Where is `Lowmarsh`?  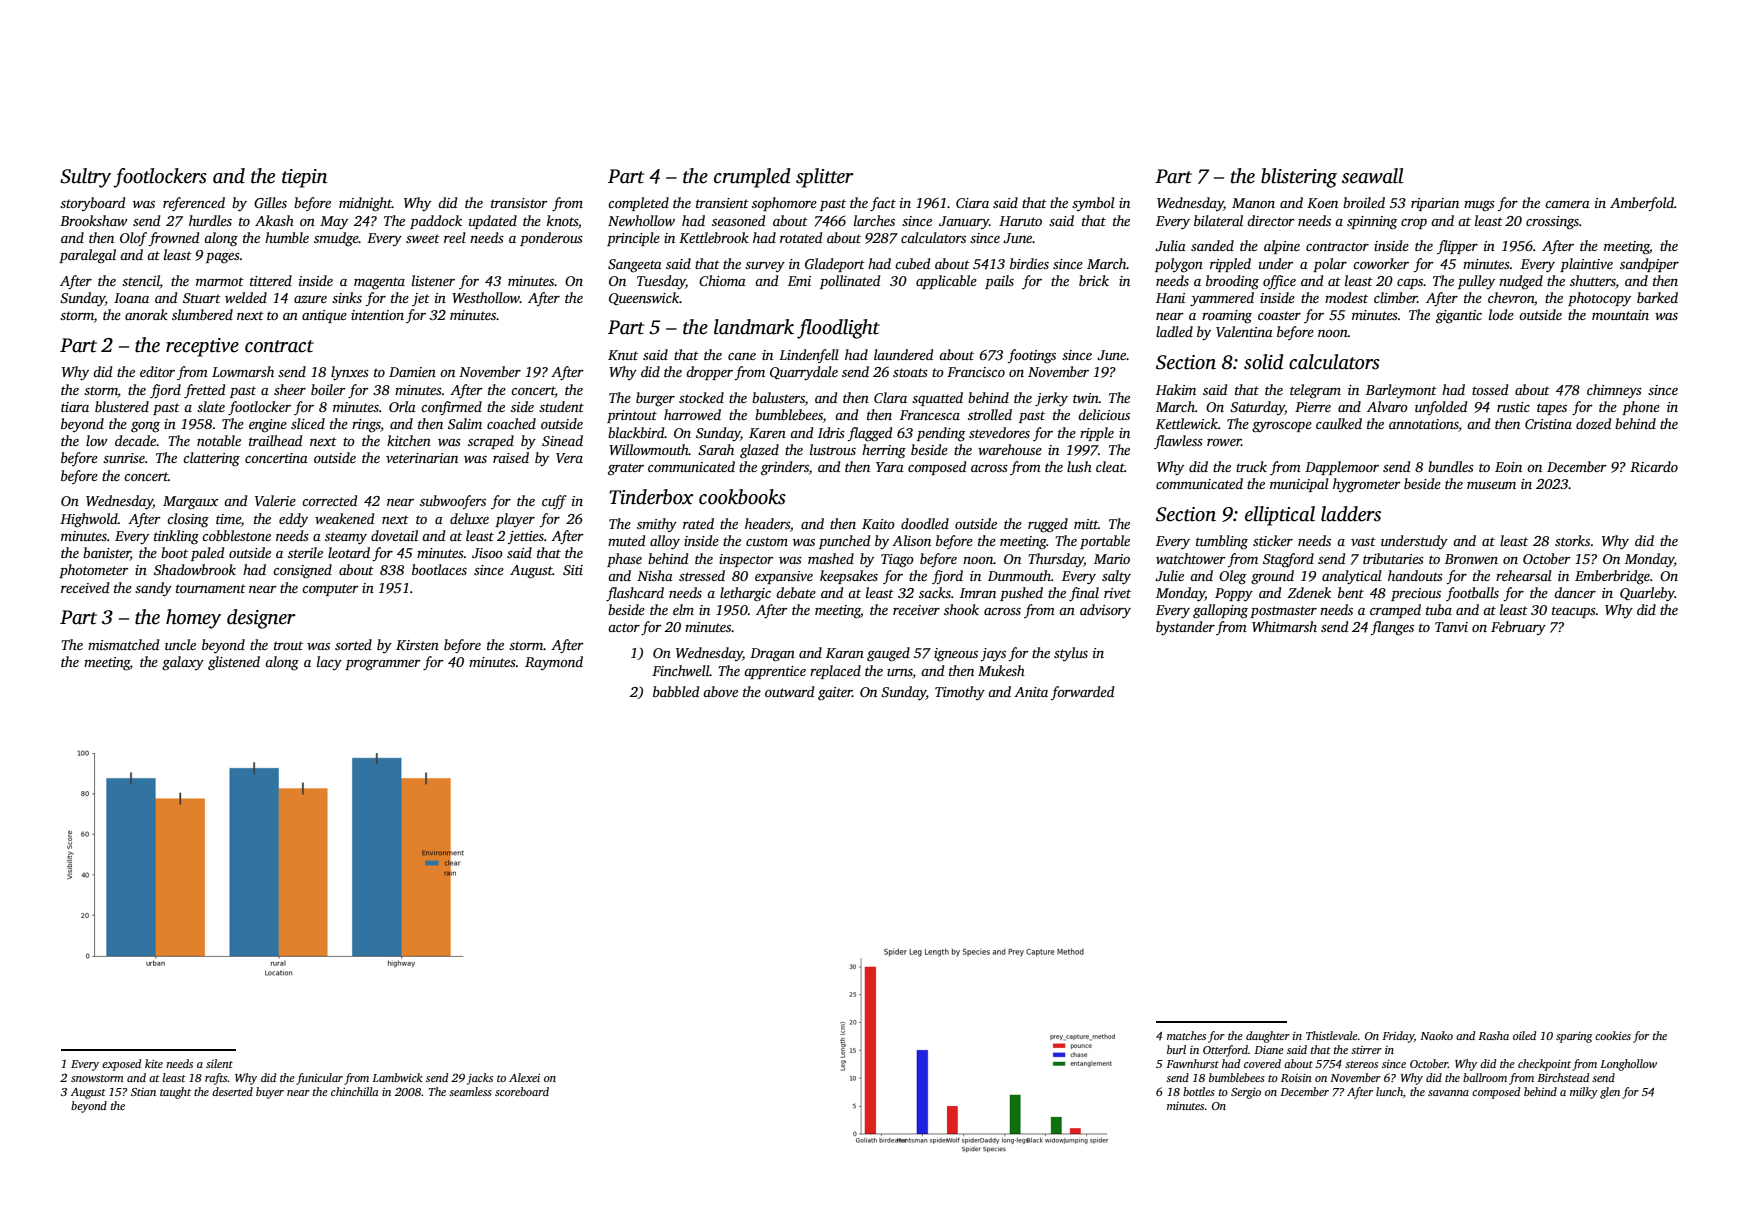
Lowmarsh is located at coordinates (243, 371).
